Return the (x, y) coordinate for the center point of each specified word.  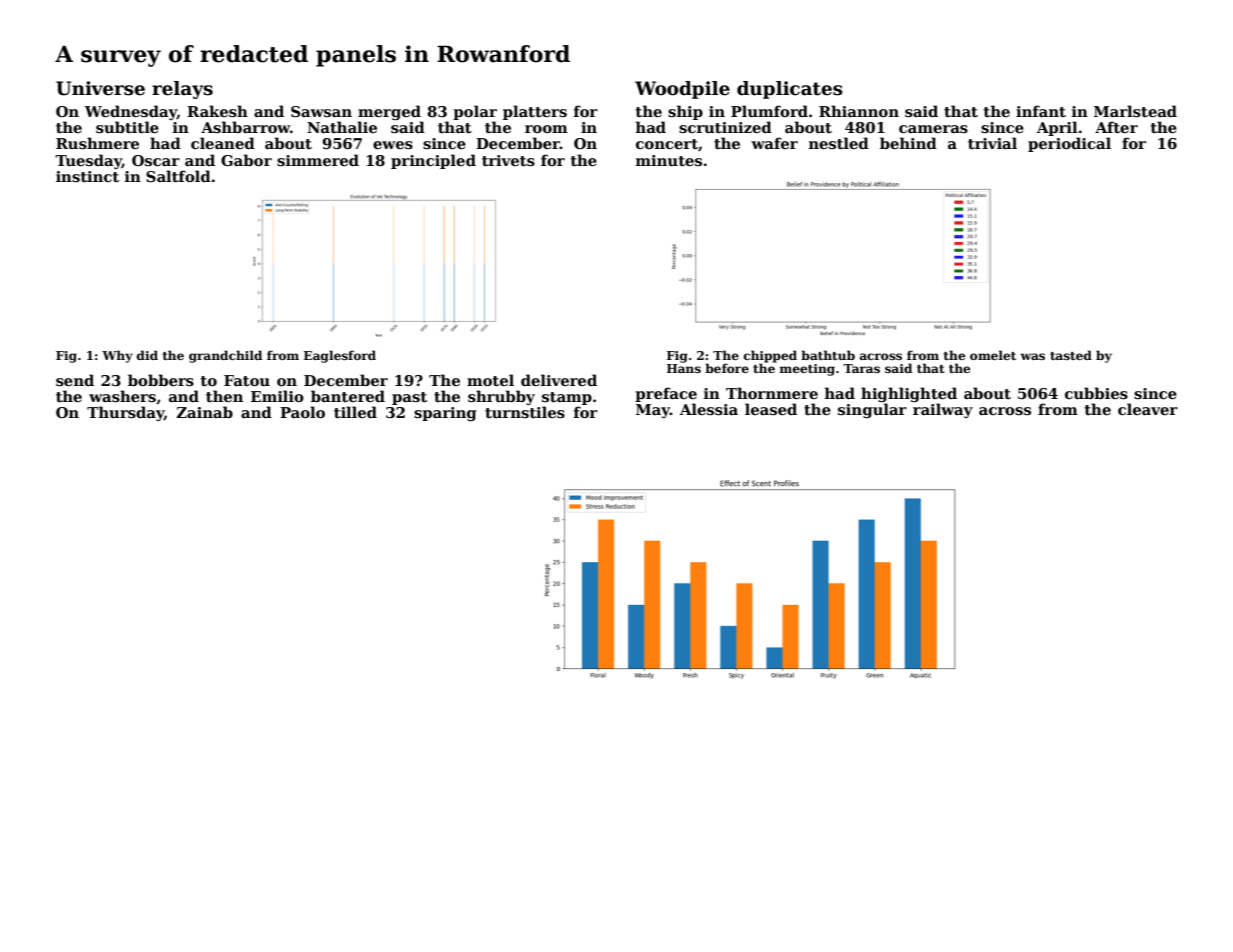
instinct (87, 176)
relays (182, 90)
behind (908, 143)
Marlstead (1135, 111)
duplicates (790, 90)
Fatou (247, 380)
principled (433, 161)
